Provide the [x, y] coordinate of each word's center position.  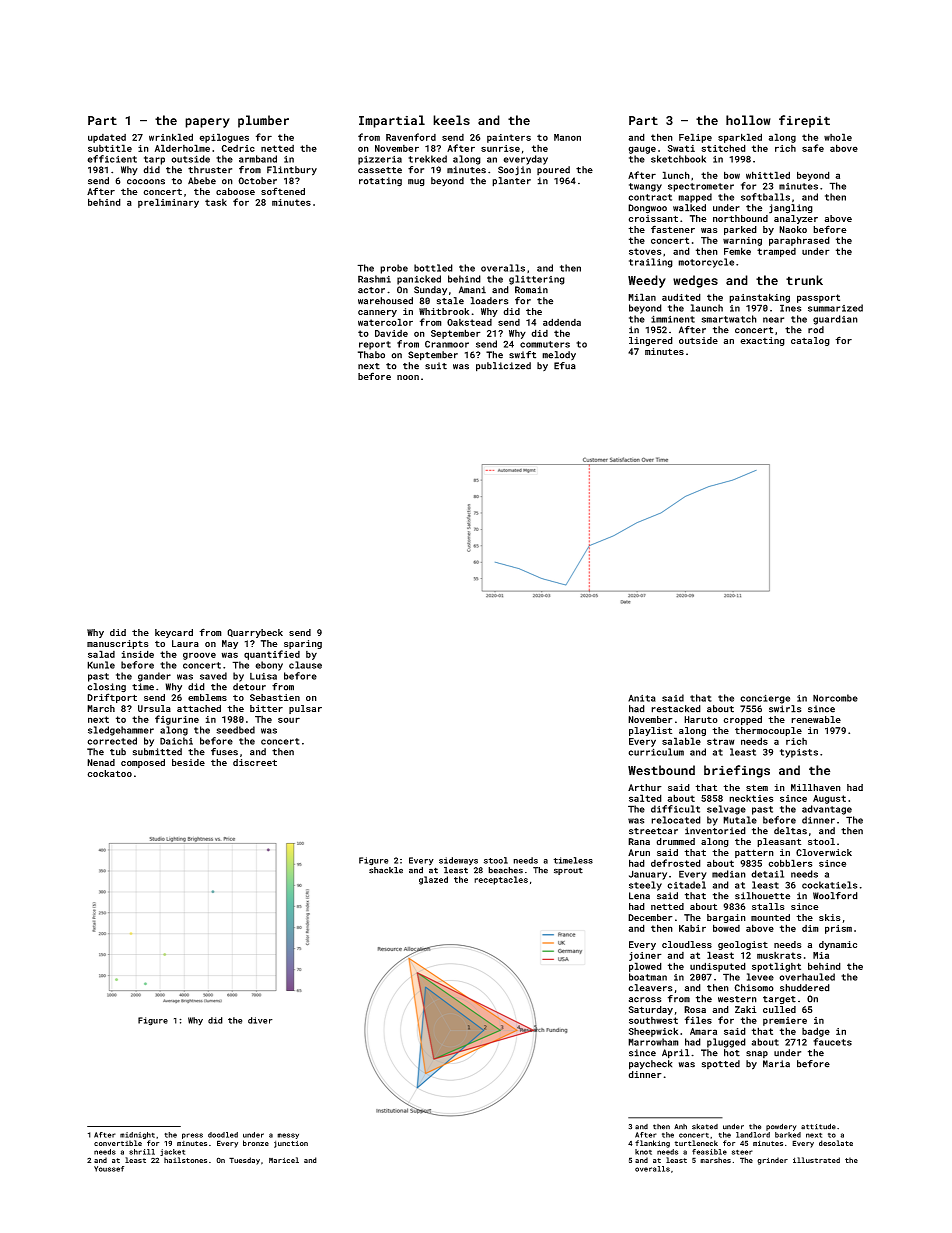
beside [188, 762]
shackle [386, 870]
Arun [639, 852]
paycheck [650, 1065]
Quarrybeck [255, 633]
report [375, 345]
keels [451, 120]
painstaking [759, 298]
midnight [137, 1135]
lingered [651, 341]
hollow [748, 120]
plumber [263, 121]
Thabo [371, 355]
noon [408, 377]
